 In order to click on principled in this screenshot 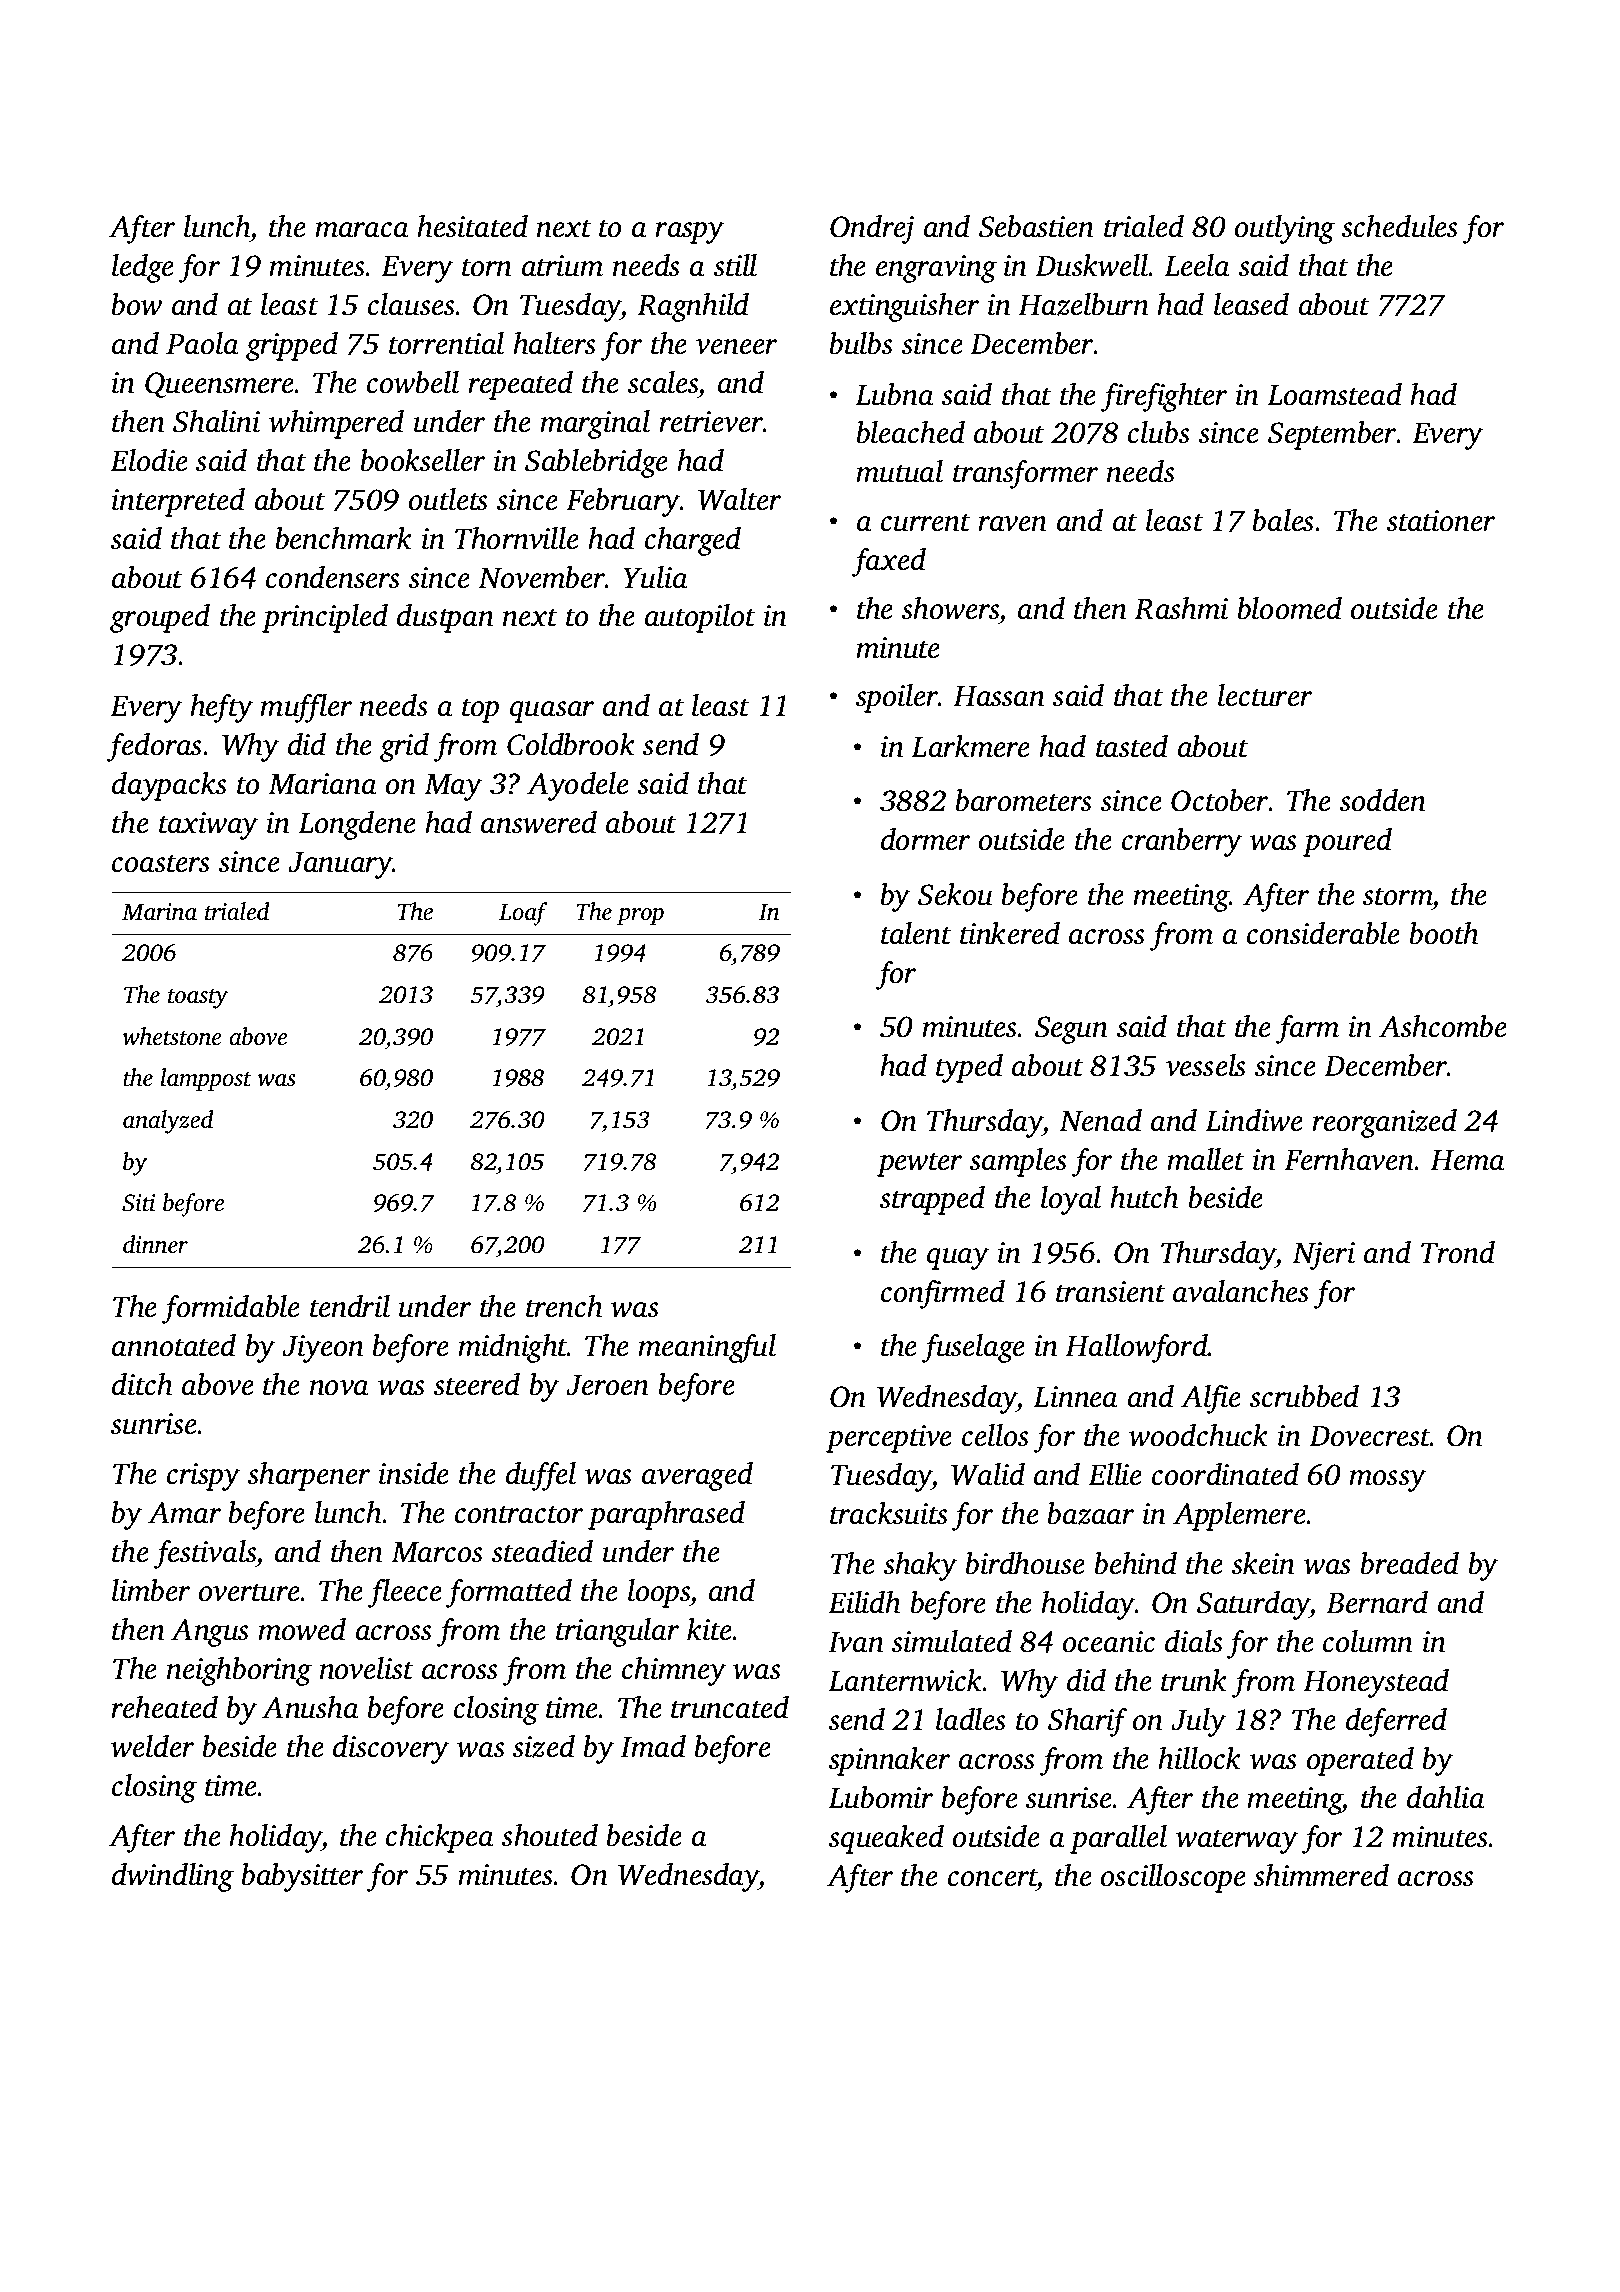, I will do `click(325, 618)`.
